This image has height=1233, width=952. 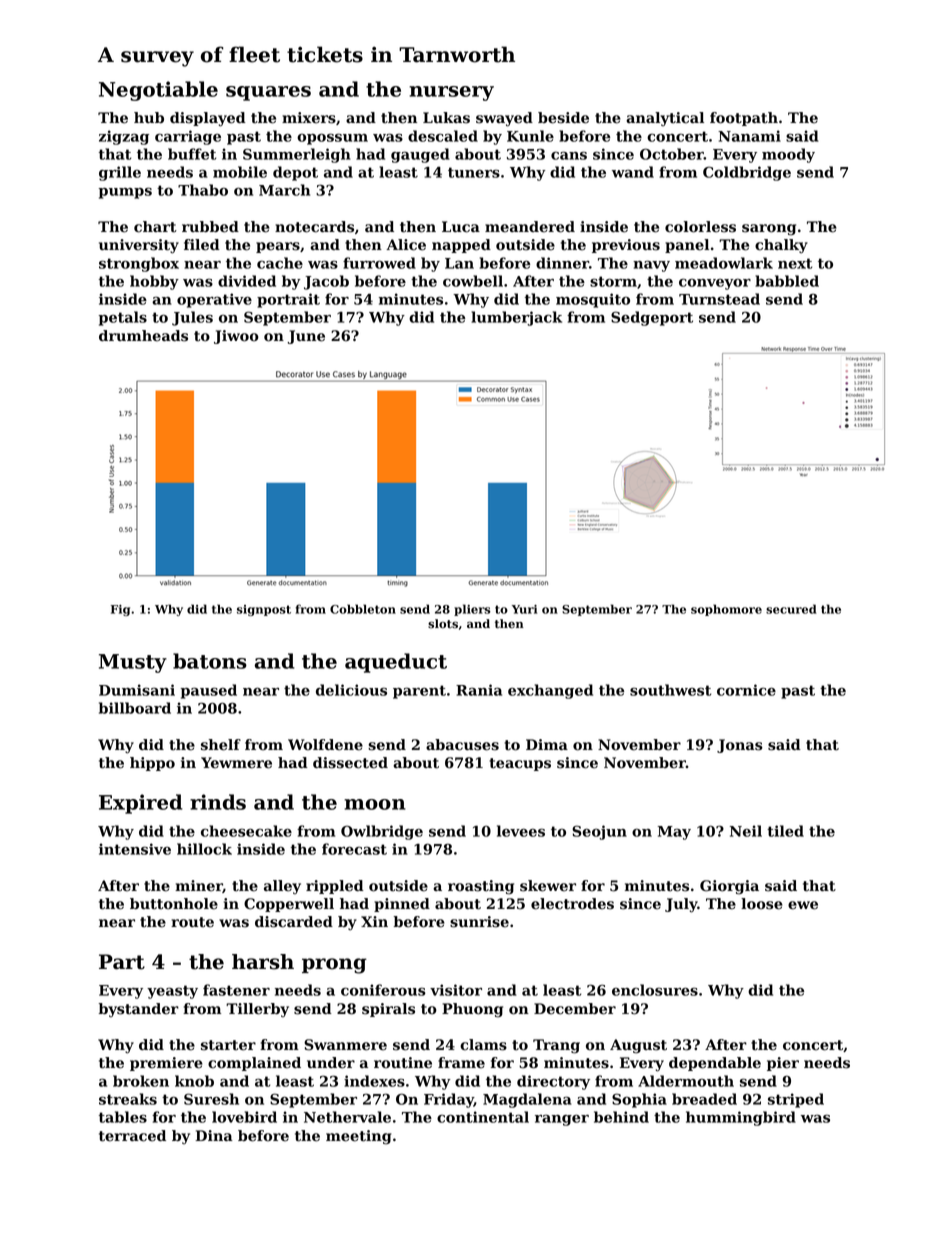 What do you see at coordinates (268, 93) in the image?
I see `squares` at bounding box center [268, 93].
